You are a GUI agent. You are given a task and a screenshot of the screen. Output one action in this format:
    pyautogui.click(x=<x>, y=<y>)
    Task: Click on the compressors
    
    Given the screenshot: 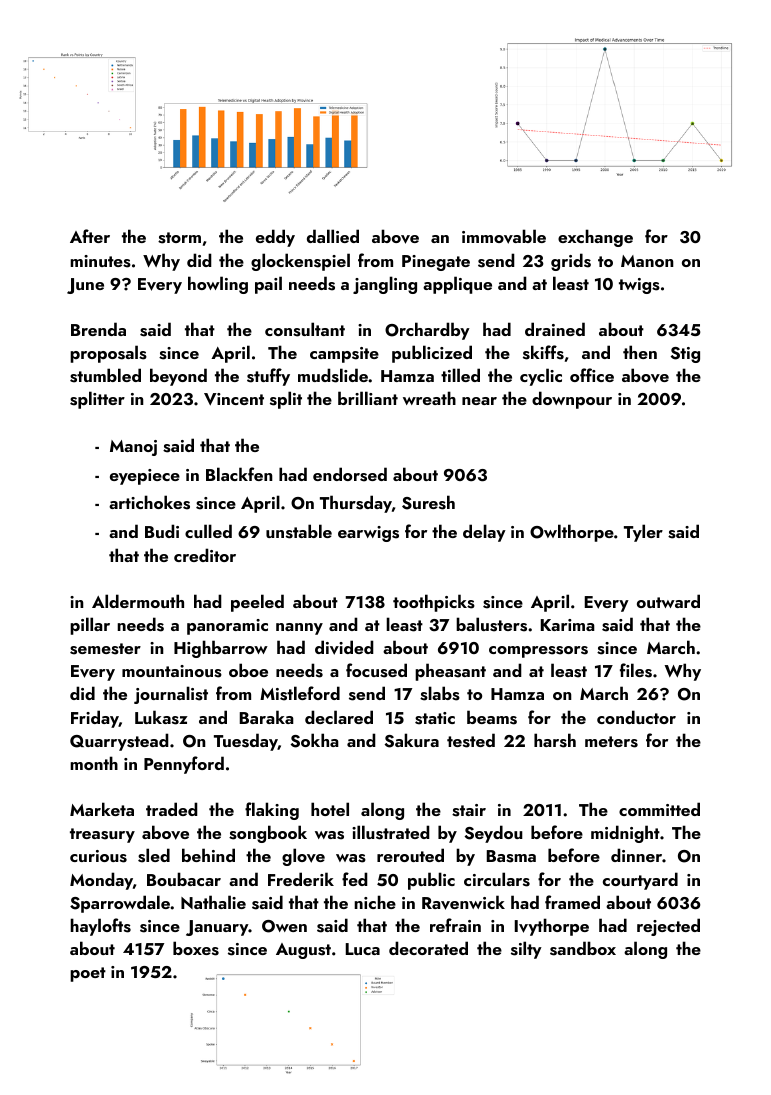 What is the action you would take?
    pyautogui.click(x=538, y=652)
